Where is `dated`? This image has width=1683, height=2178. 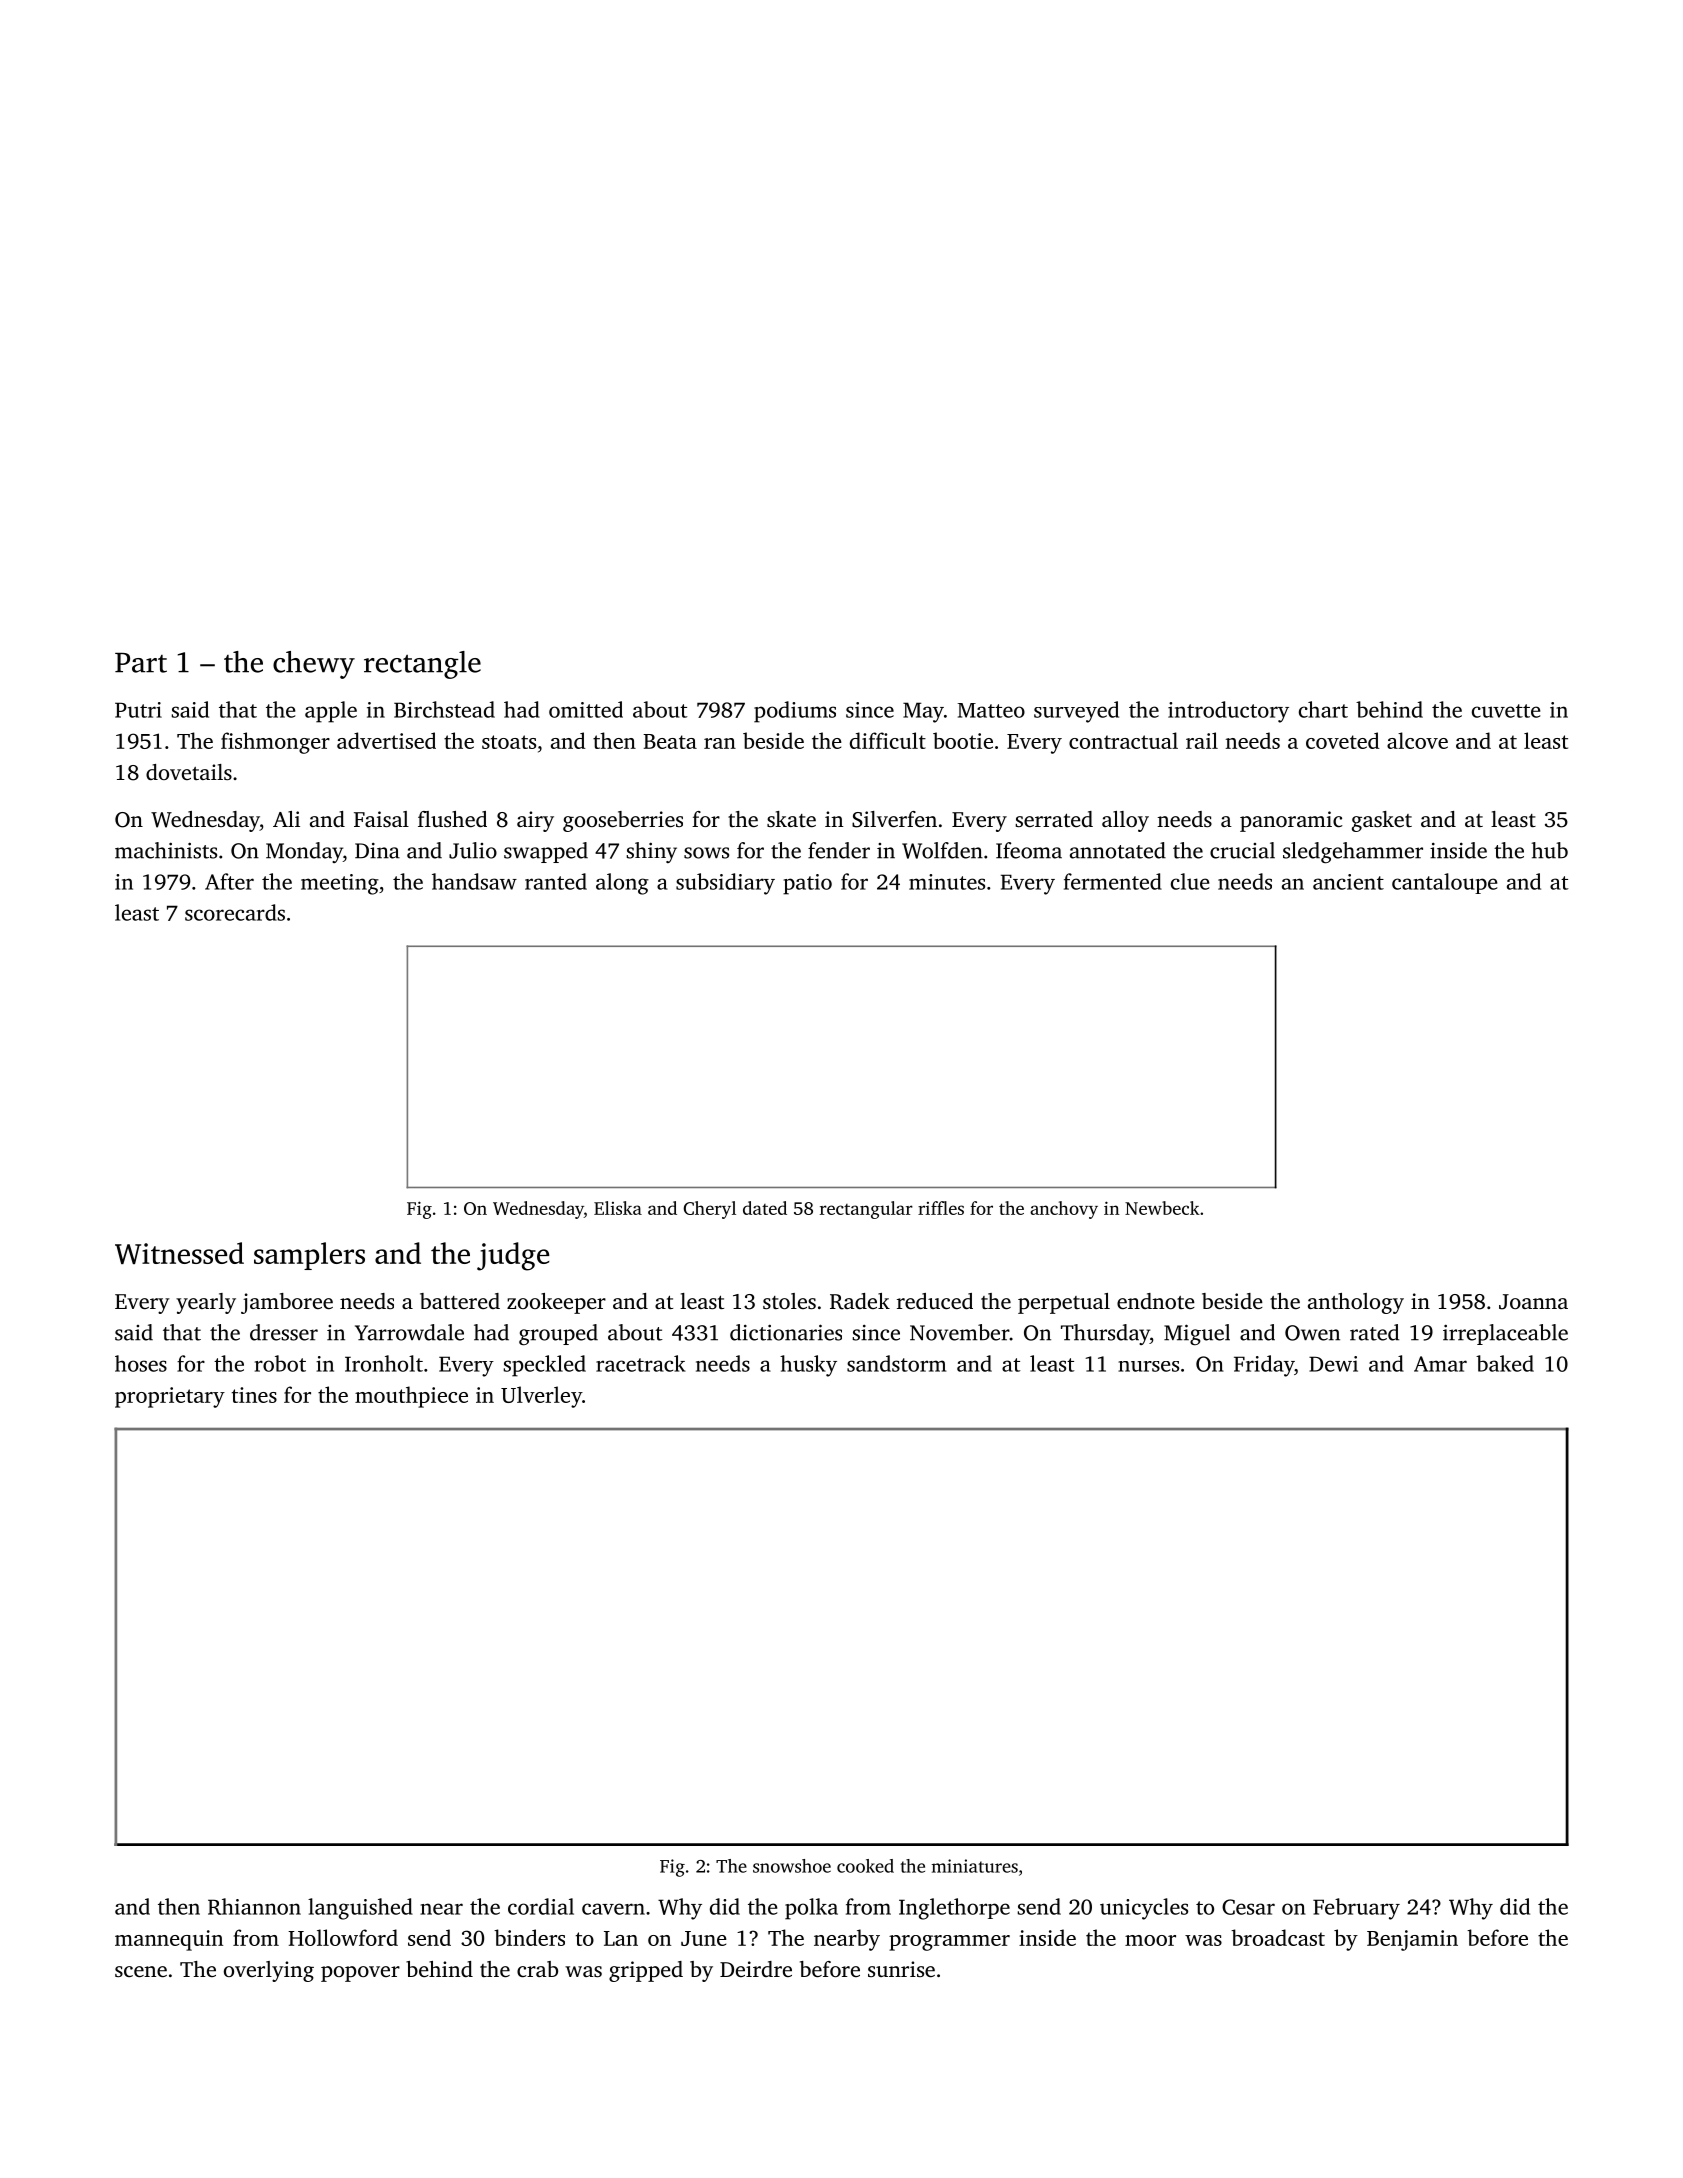 dated is located at coordinates (765, 1208).
